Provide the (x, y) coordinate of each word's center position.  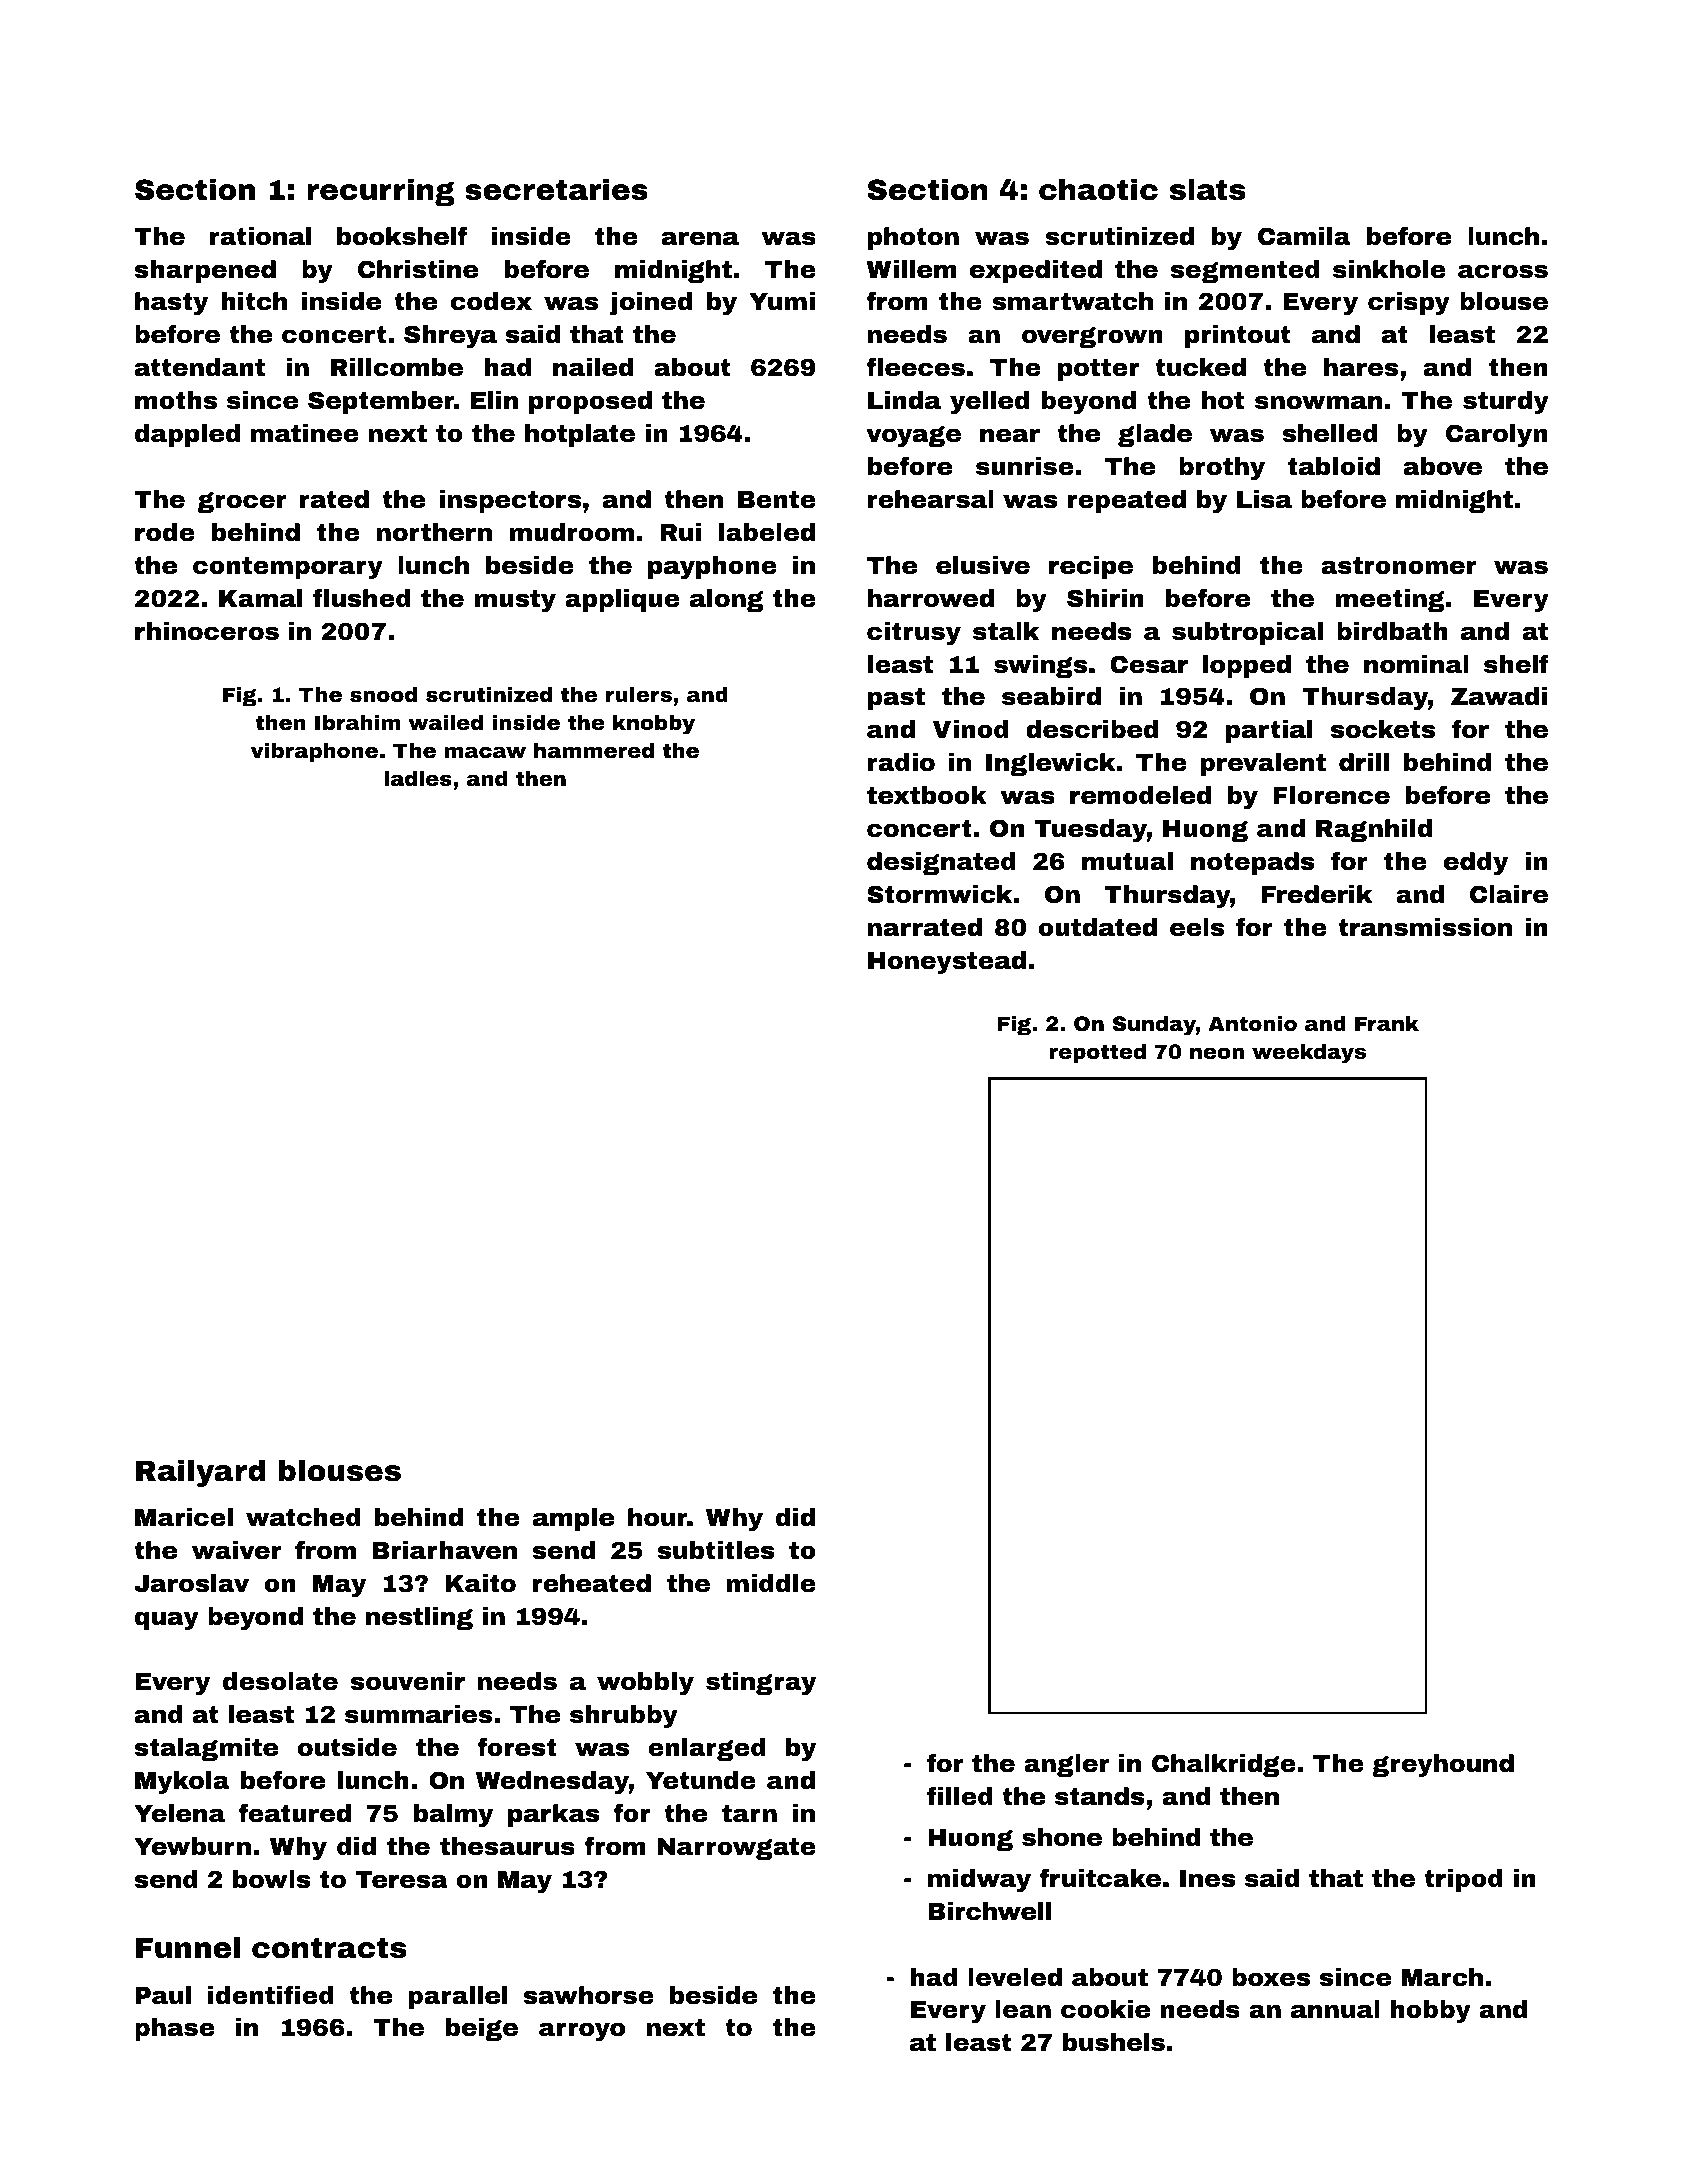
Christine (418, 269)
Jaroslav (191, 1583)
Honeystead (947, 962)
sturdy (1506, 402)
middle (771, 1583)
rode (165, 532)
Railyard (201, 1473)
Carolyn (1497, 435)
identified (271, 1995)
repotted (1098, 1053)
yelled (989, 402)
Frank (1387, 1023)
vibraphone (314, 752)
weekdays (1309, 1053)
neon (1217, 1053)
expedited (1036, 271)
